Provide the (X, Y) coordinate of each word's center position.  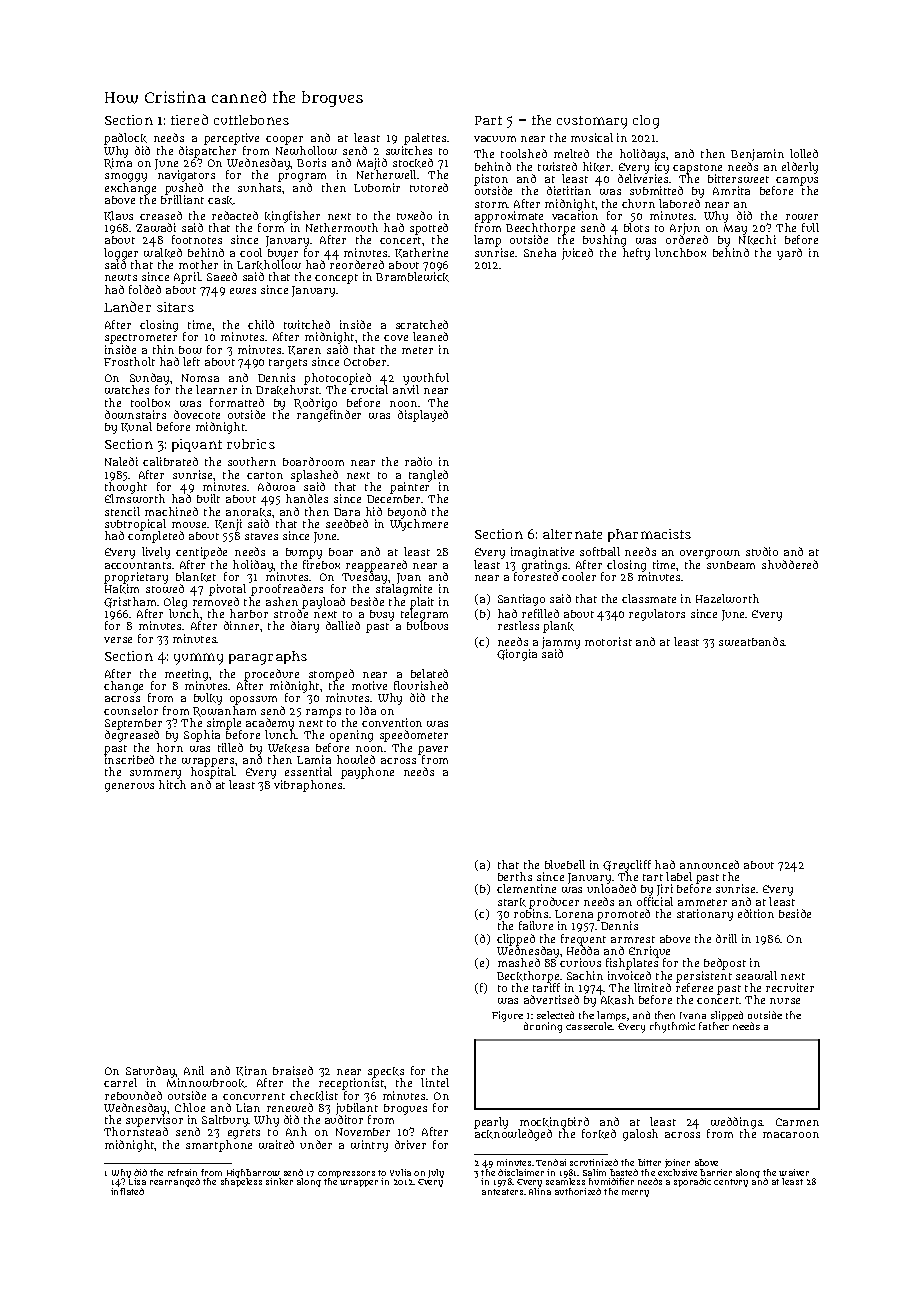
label (679, 876)
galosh (640, 1135)
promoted (623, 915)
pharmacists (649, 535)
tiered (189, 119)
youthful (426, 379)
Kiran (251, 1071)
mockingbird (554, 1123)
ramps (323, 713)
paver (433, 750)
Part (488, 120)
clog (646, 122)
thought (126, 488)
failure (536, 925)
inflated (127, 1191)
